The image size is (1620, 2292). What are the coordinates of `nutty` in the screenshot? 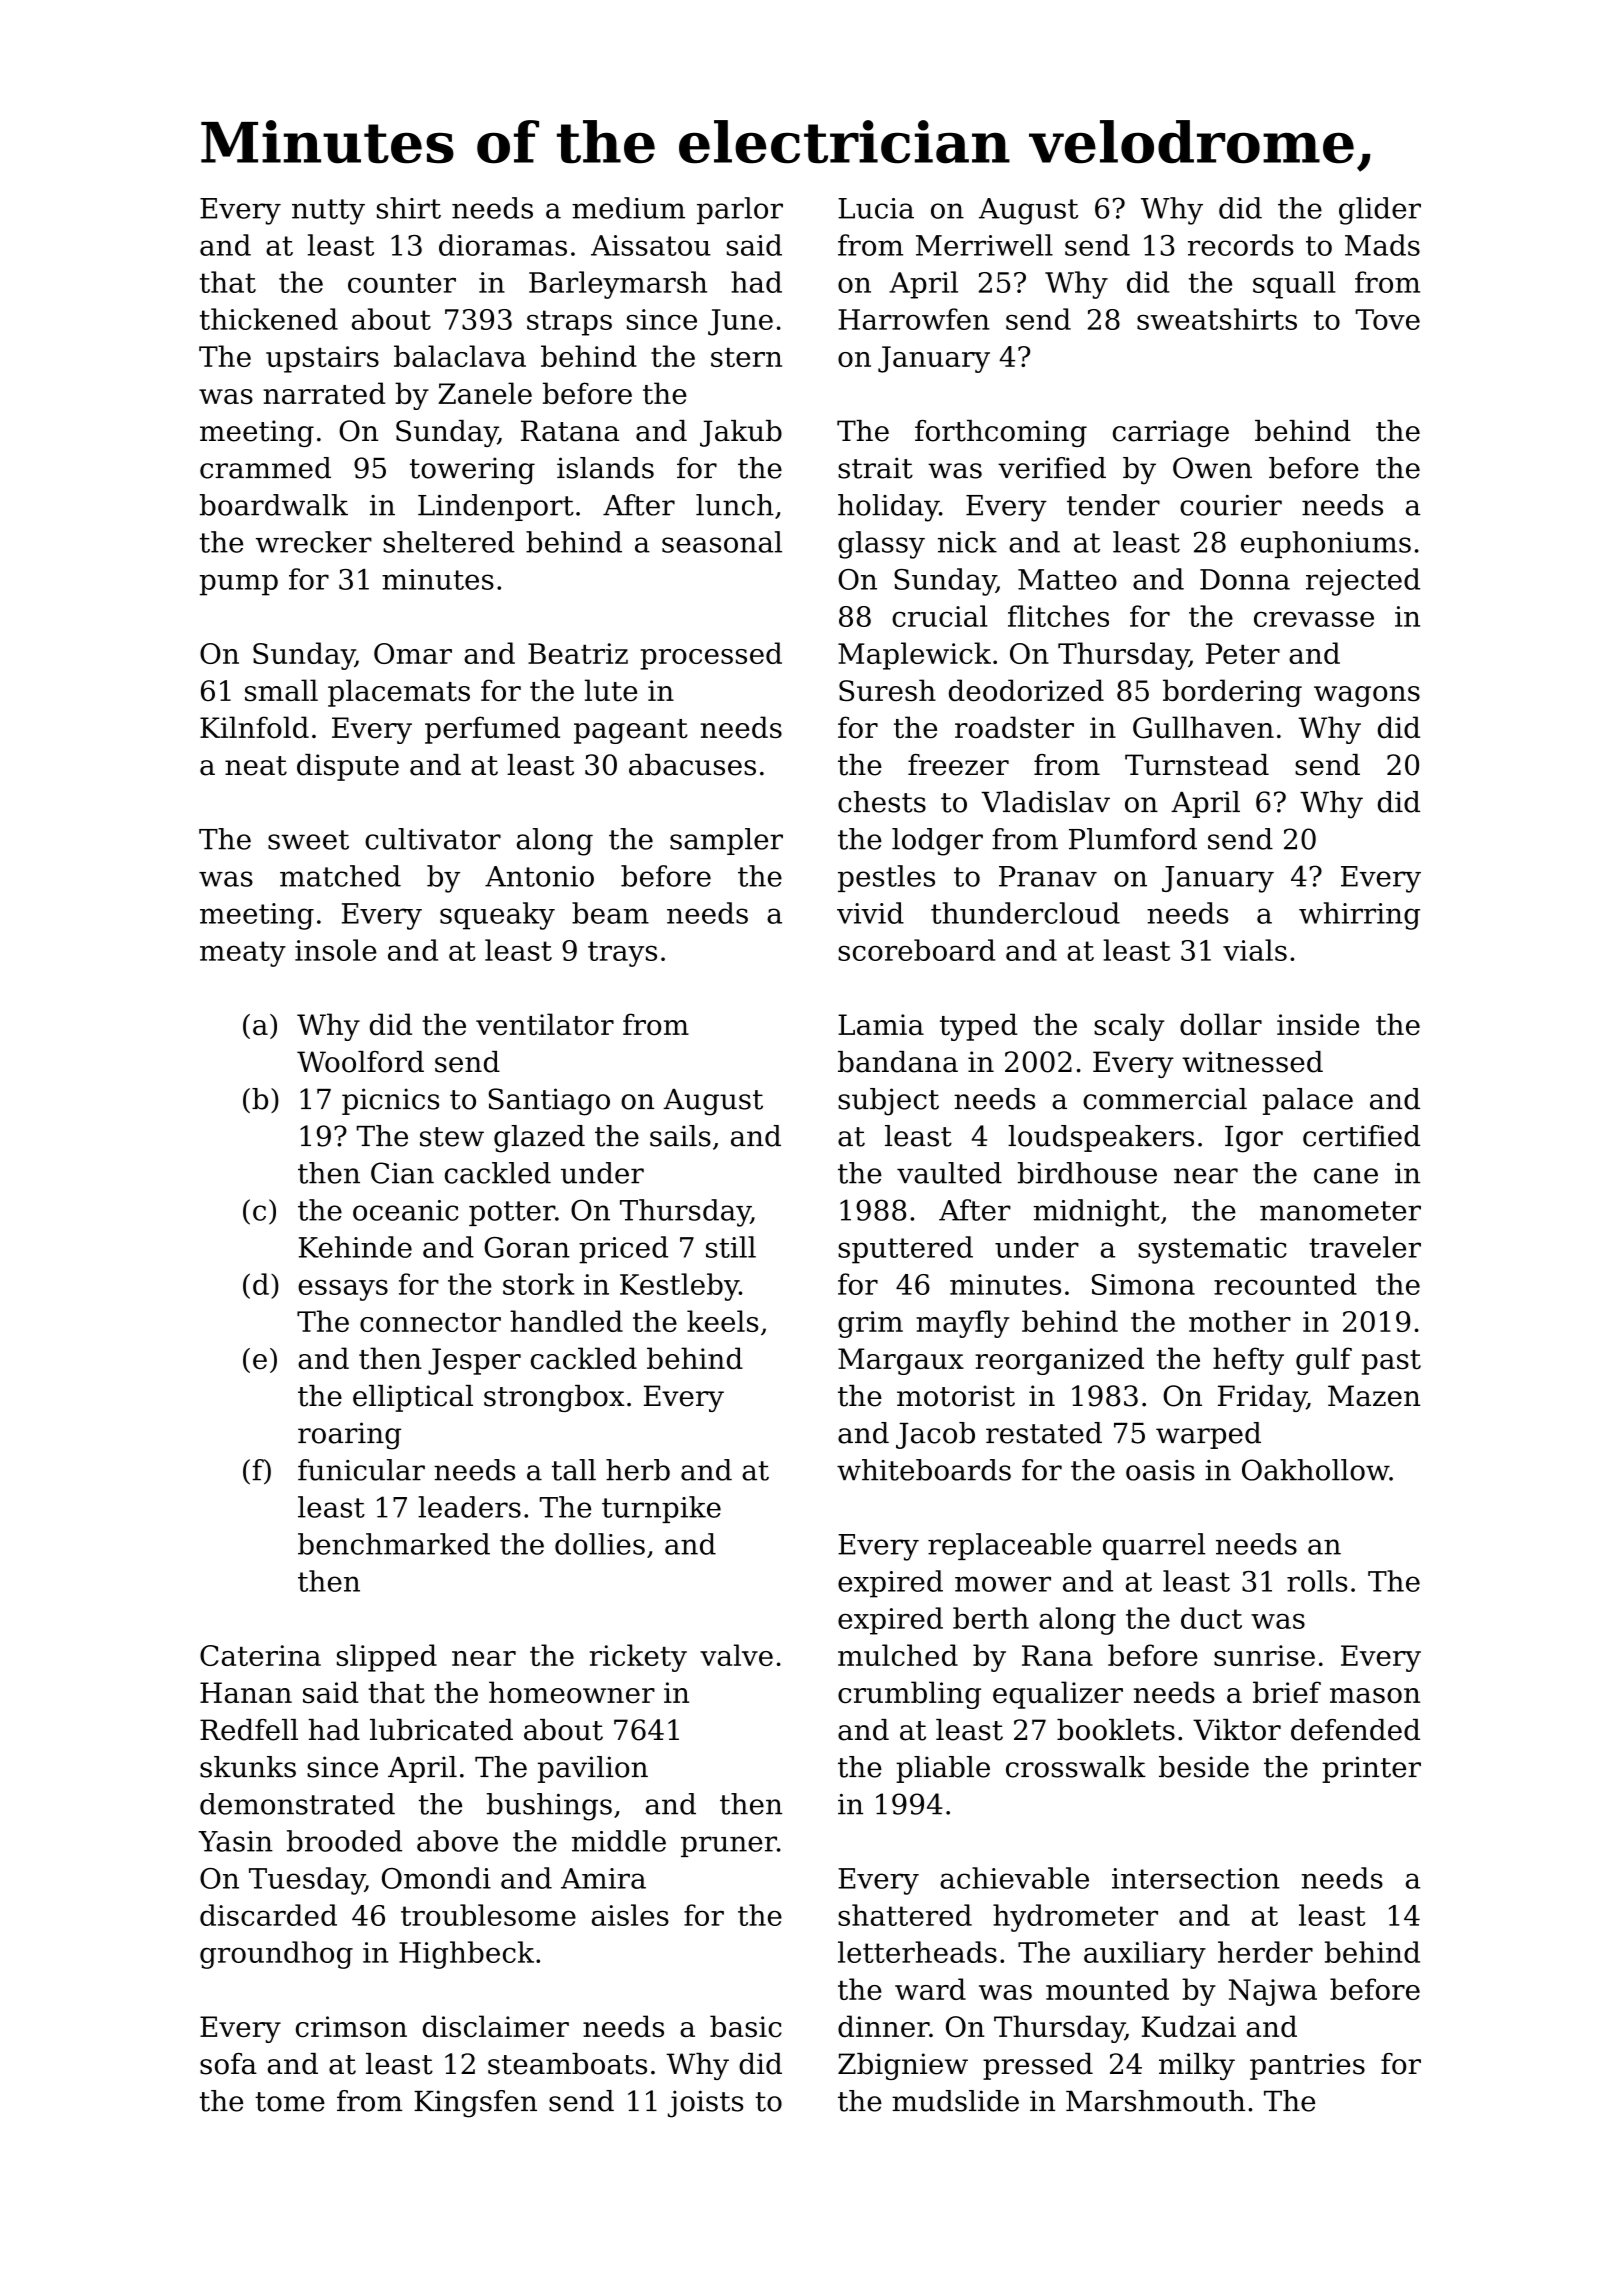 It's located at (328, 212).
